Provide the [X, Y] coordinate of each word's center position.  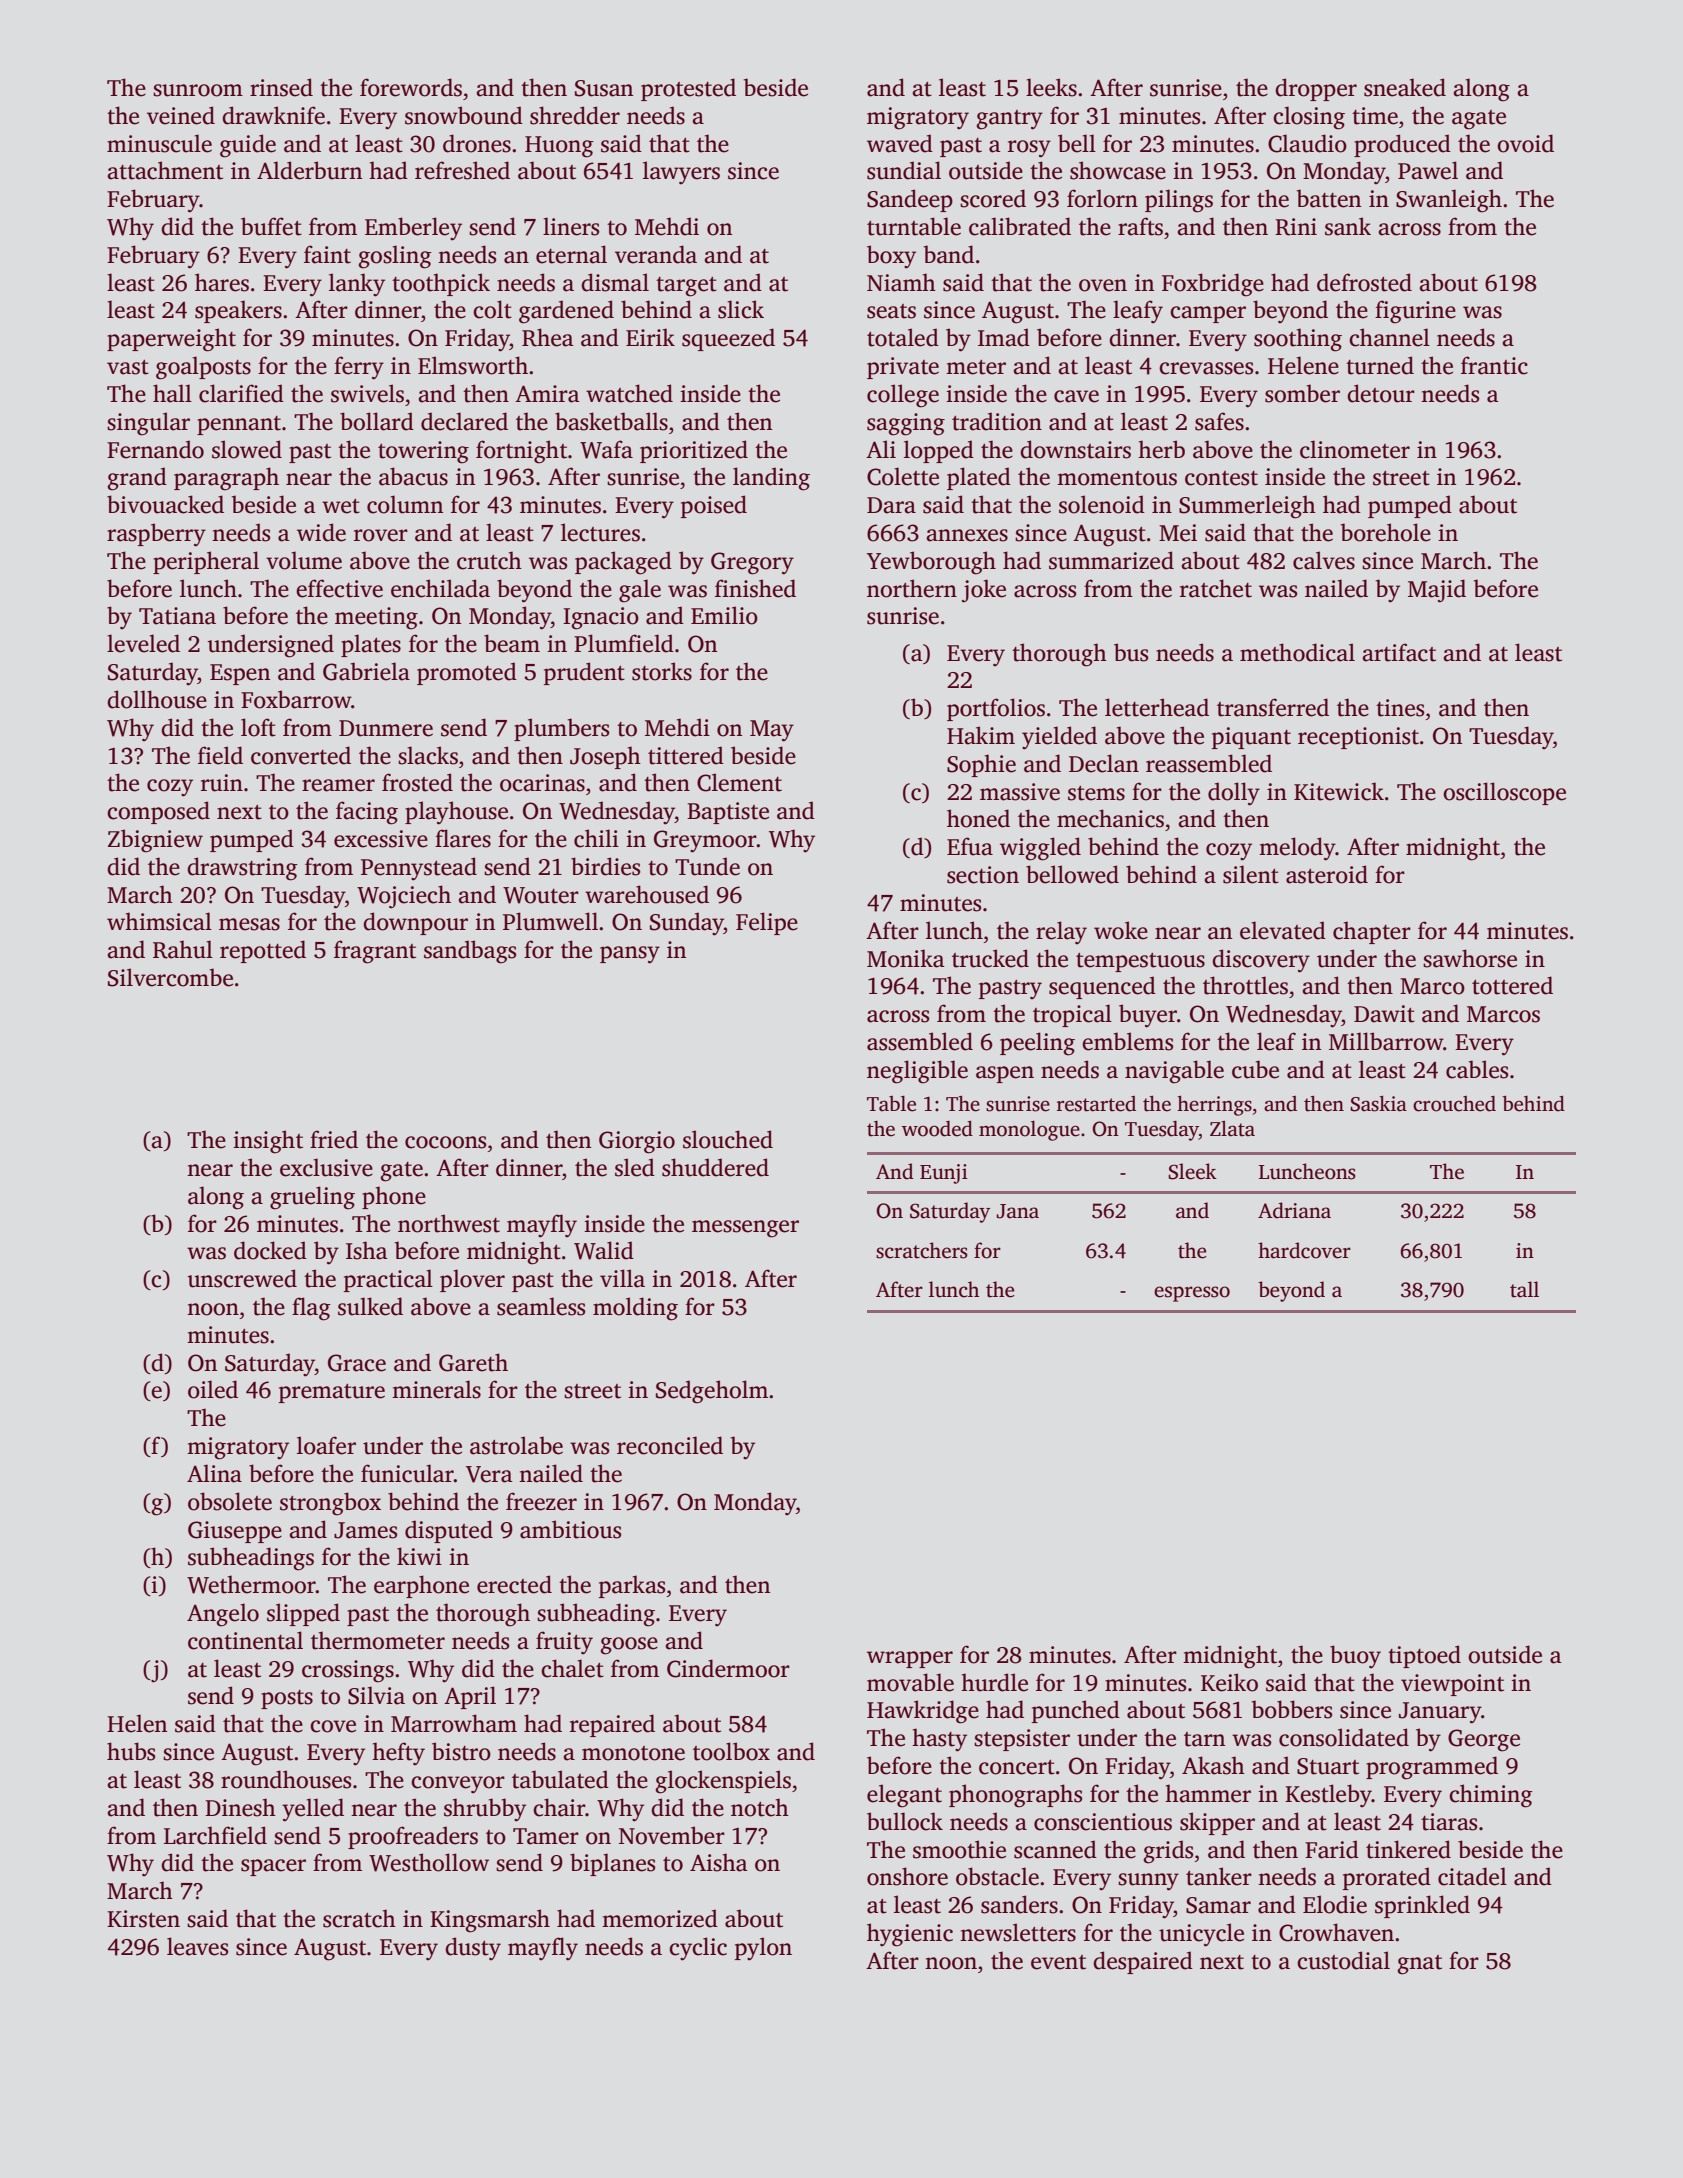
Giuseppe [235, 1532]
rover [381, 535]
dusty [473, 1949]
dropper [1316, 89]
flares [463, 838]
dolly [1234, 794]
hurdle [994, 1682]
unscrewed [242, 1278]
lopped [939, 451]
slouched [728, 1139]
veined [181, 115]
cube [1255, 1069]
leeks [1051, 87]
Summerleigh [1247, 507]
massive [1020, 792]
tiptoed [1424, 1656]
